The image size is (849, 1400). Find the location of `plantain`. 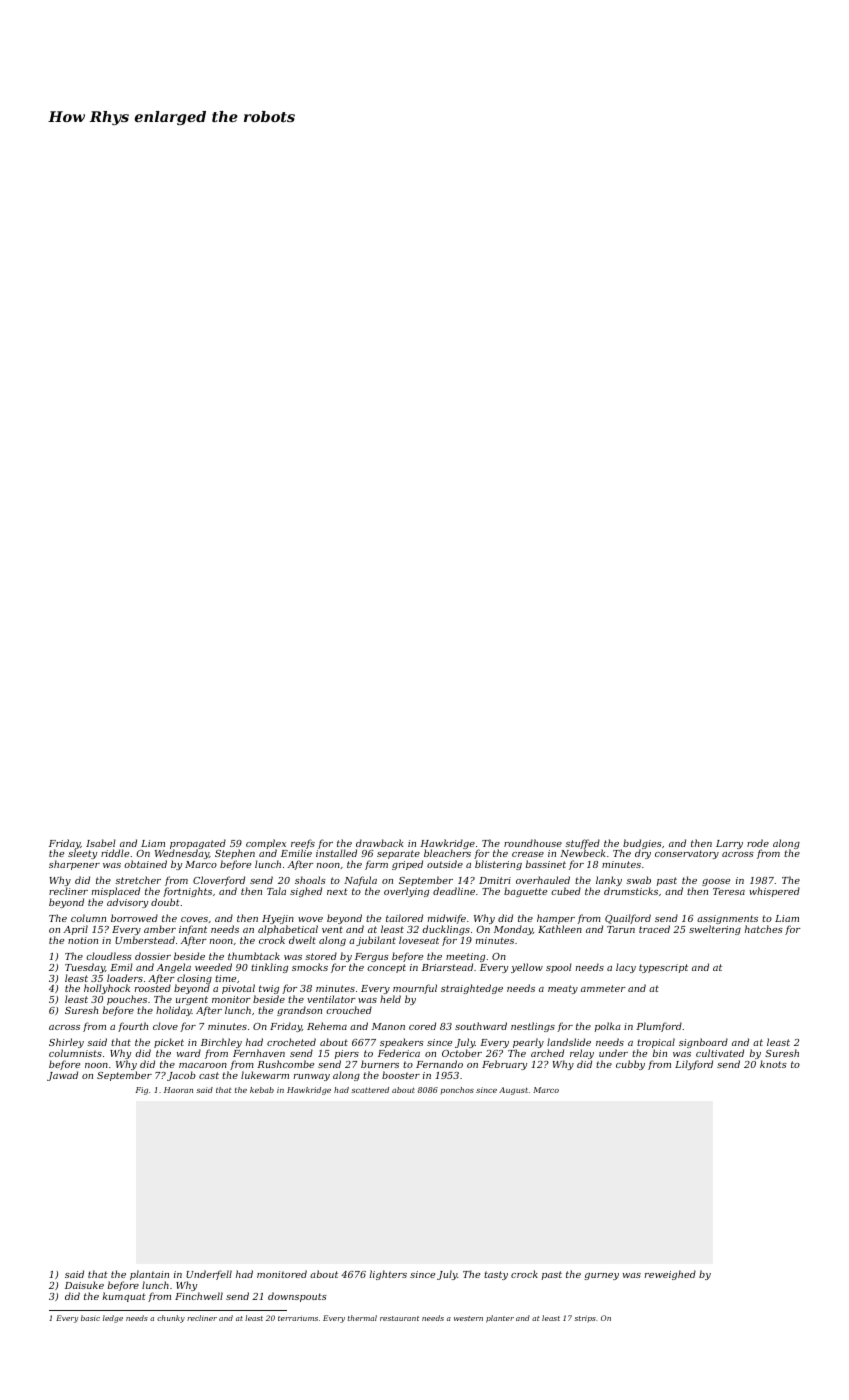

plantain is located at coordinates (149, 1275).
